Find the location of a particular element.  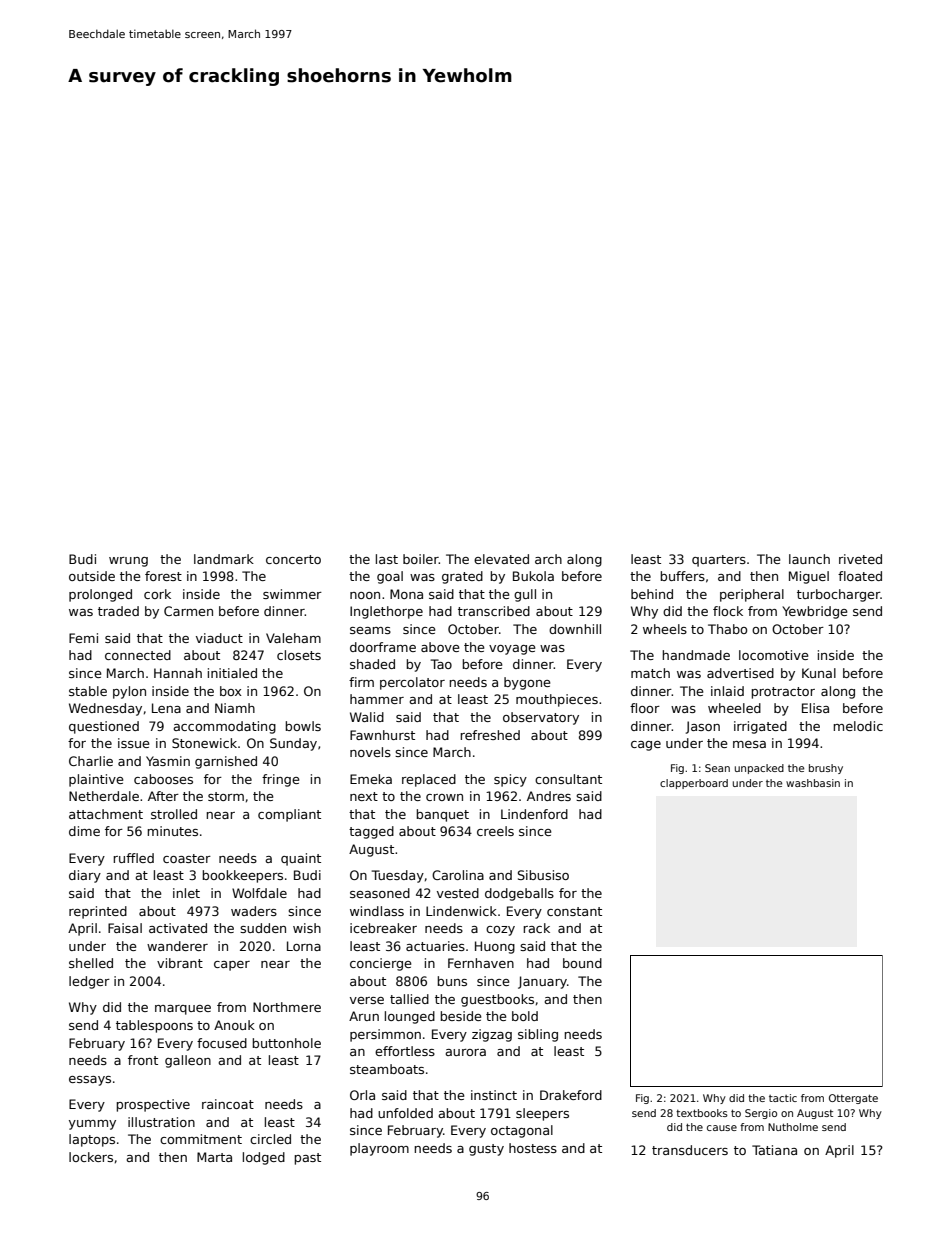

stable is located at coordinates (88, 691).
